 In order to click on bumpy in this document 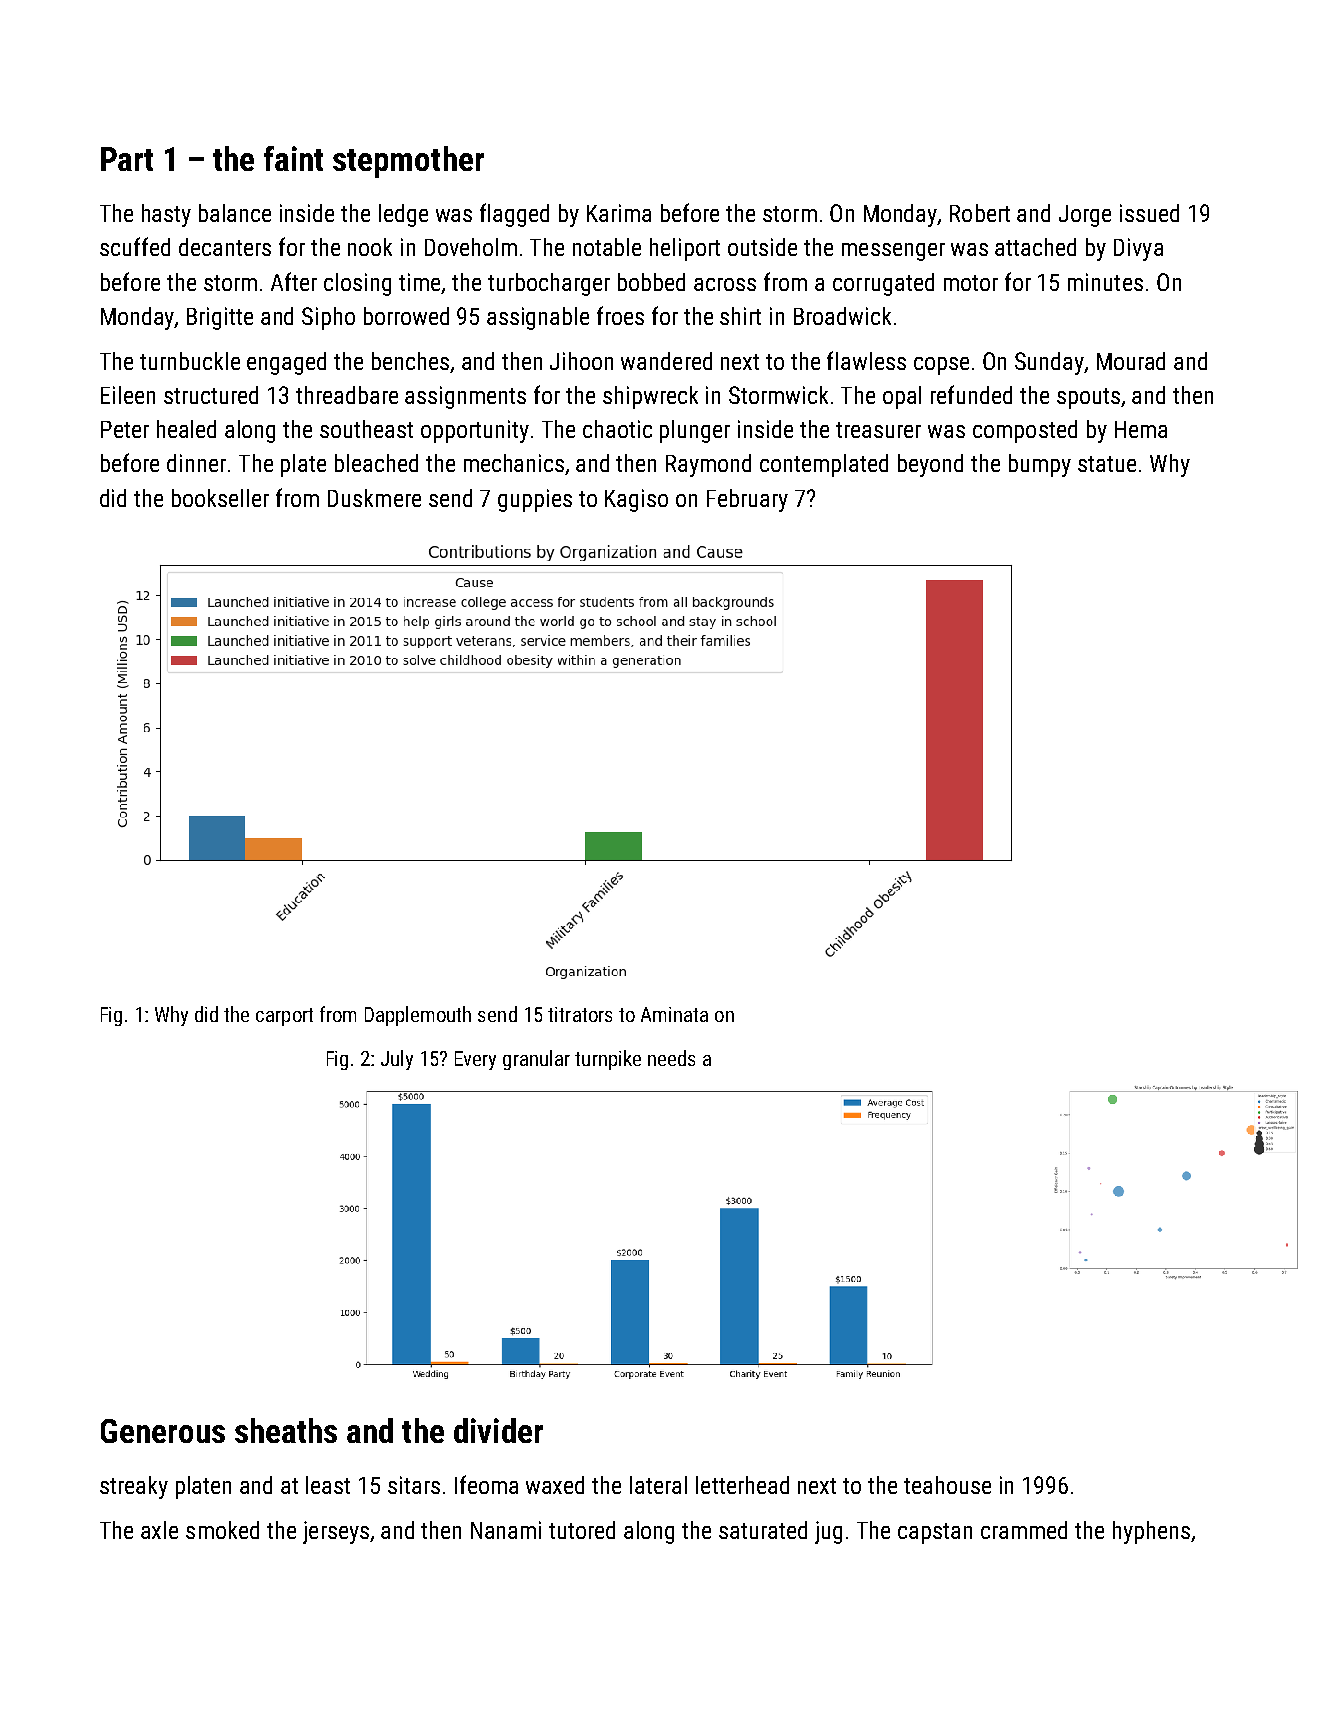, I will do `click(1040, 465)`.
